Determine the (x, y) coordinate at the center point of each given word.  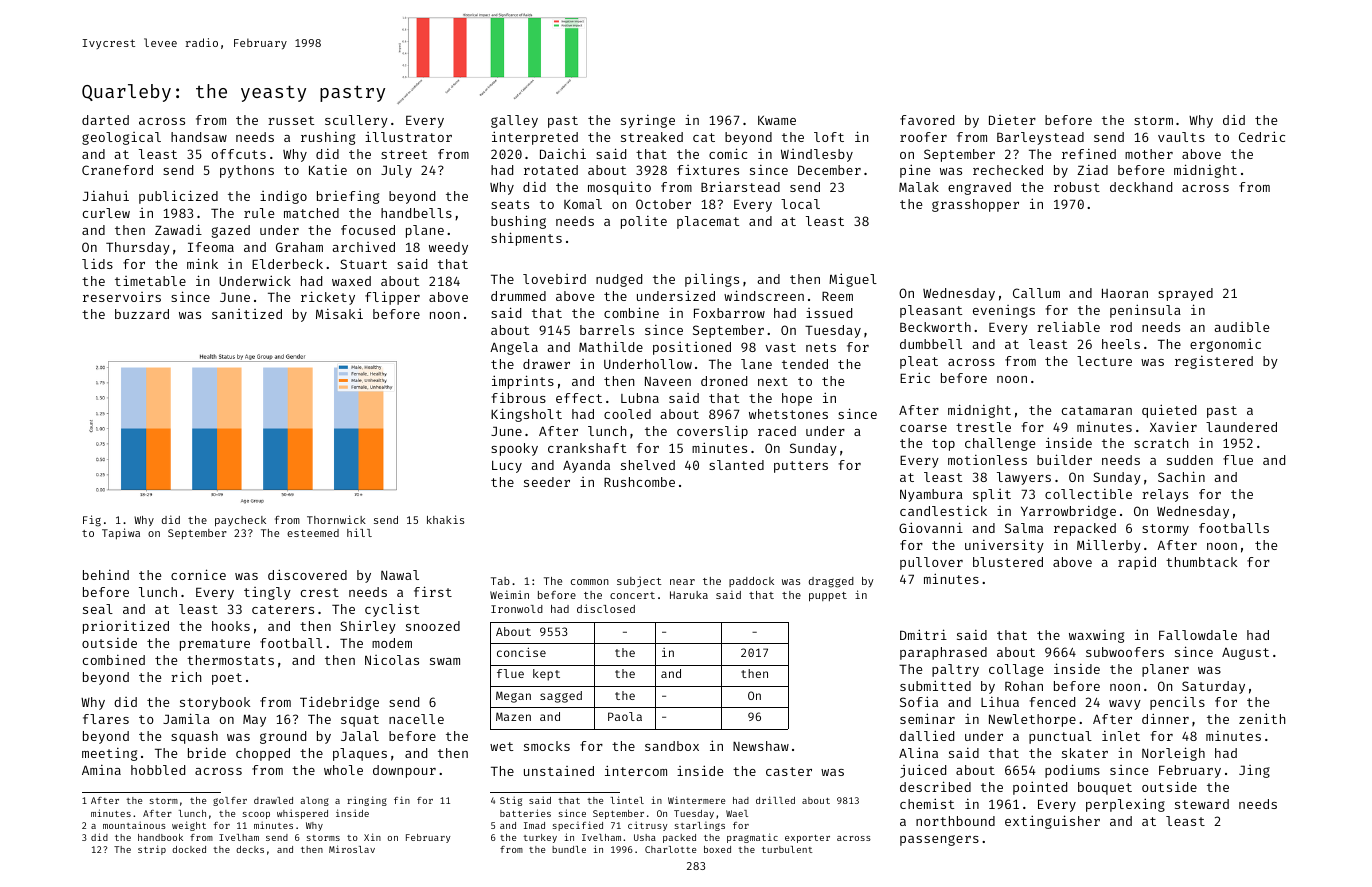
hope (797, 399)
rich (186, 676)
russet (291, 120)
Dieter (1012, 120)
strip (152, 850)
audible (1242, 327)
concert (632, 595)
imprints (523, 382)
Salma (1024, 528)
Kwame (777, 120)
